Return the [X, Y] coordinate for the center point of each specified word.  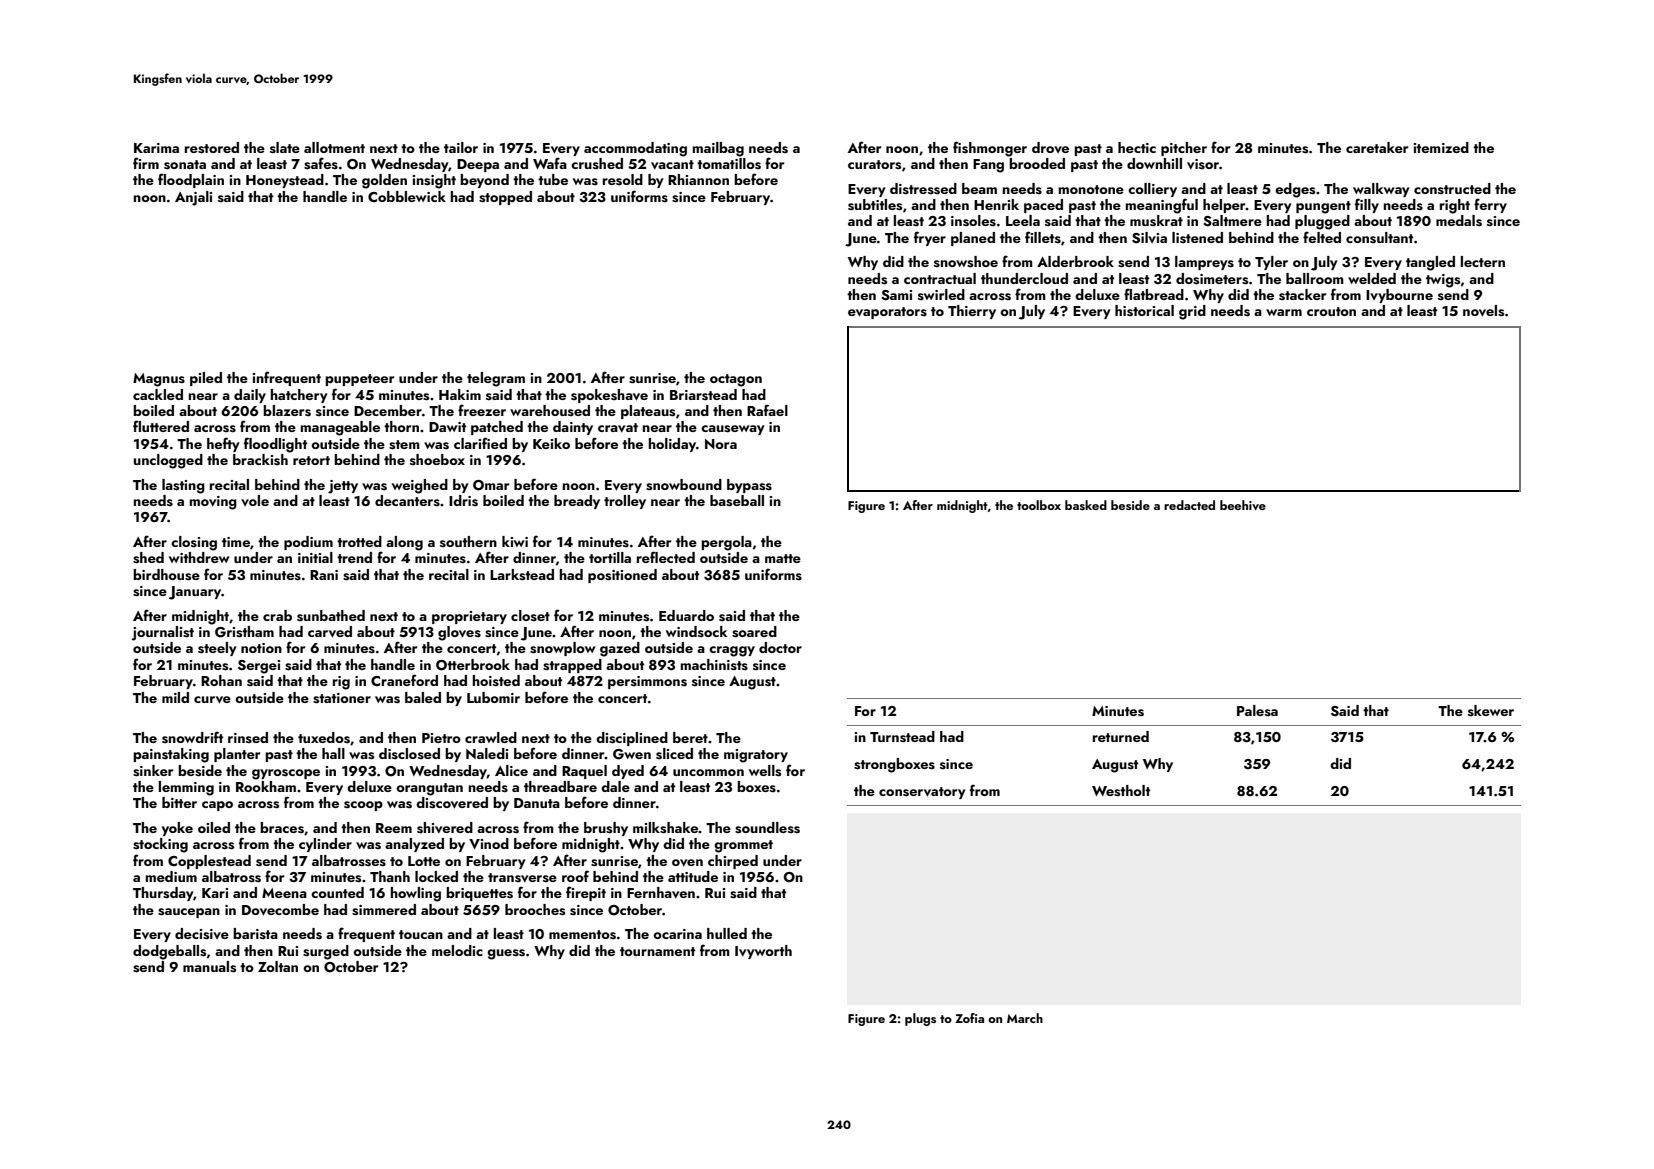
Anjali [193, 198]
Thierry [972, 312]
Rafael [767, 410]
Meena [284, 893]
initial [315, 557]
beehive [1243, 505]
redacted [1189, 505]
